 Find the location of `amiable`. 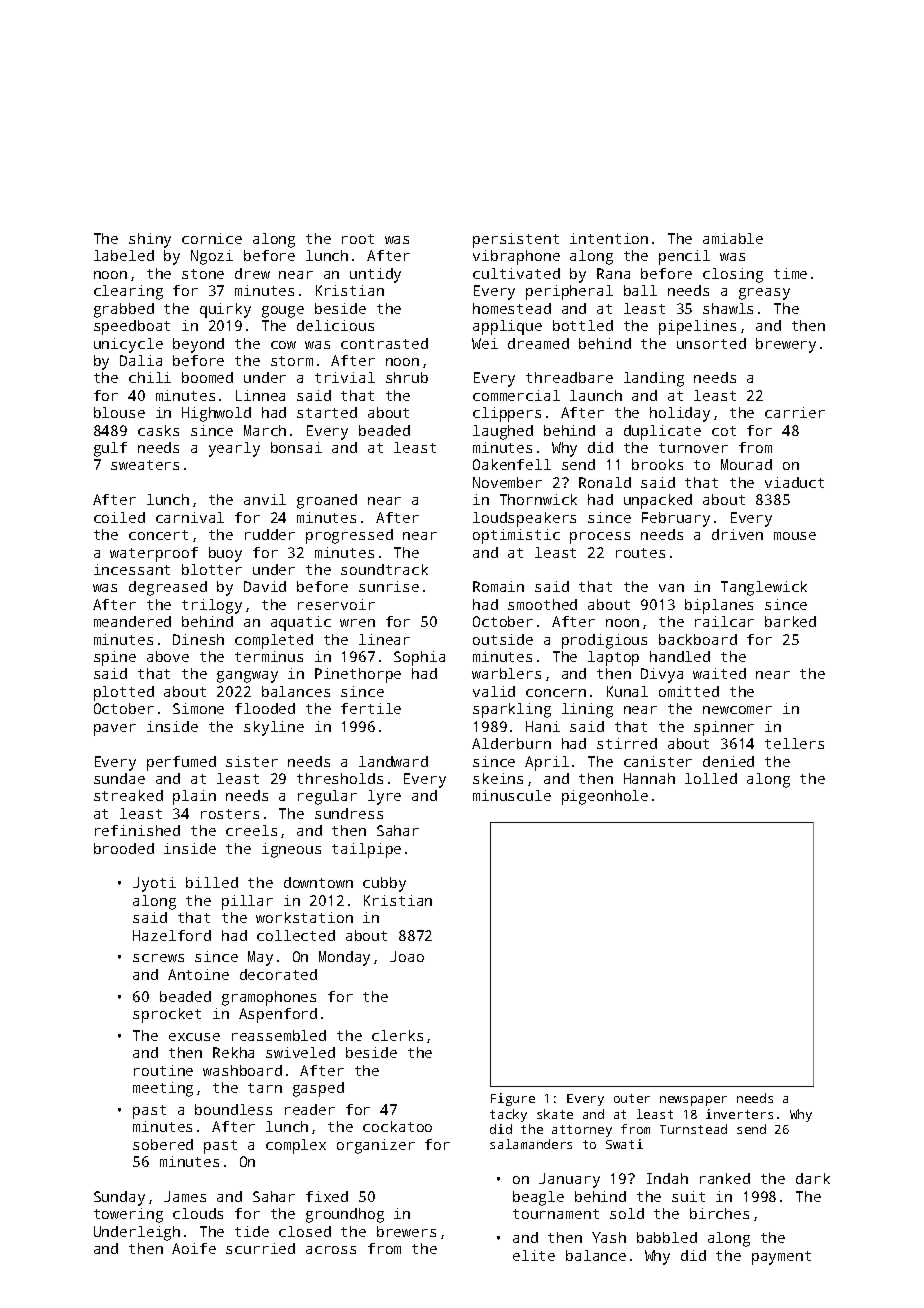

amiable is located at coordinates (733, 238).
